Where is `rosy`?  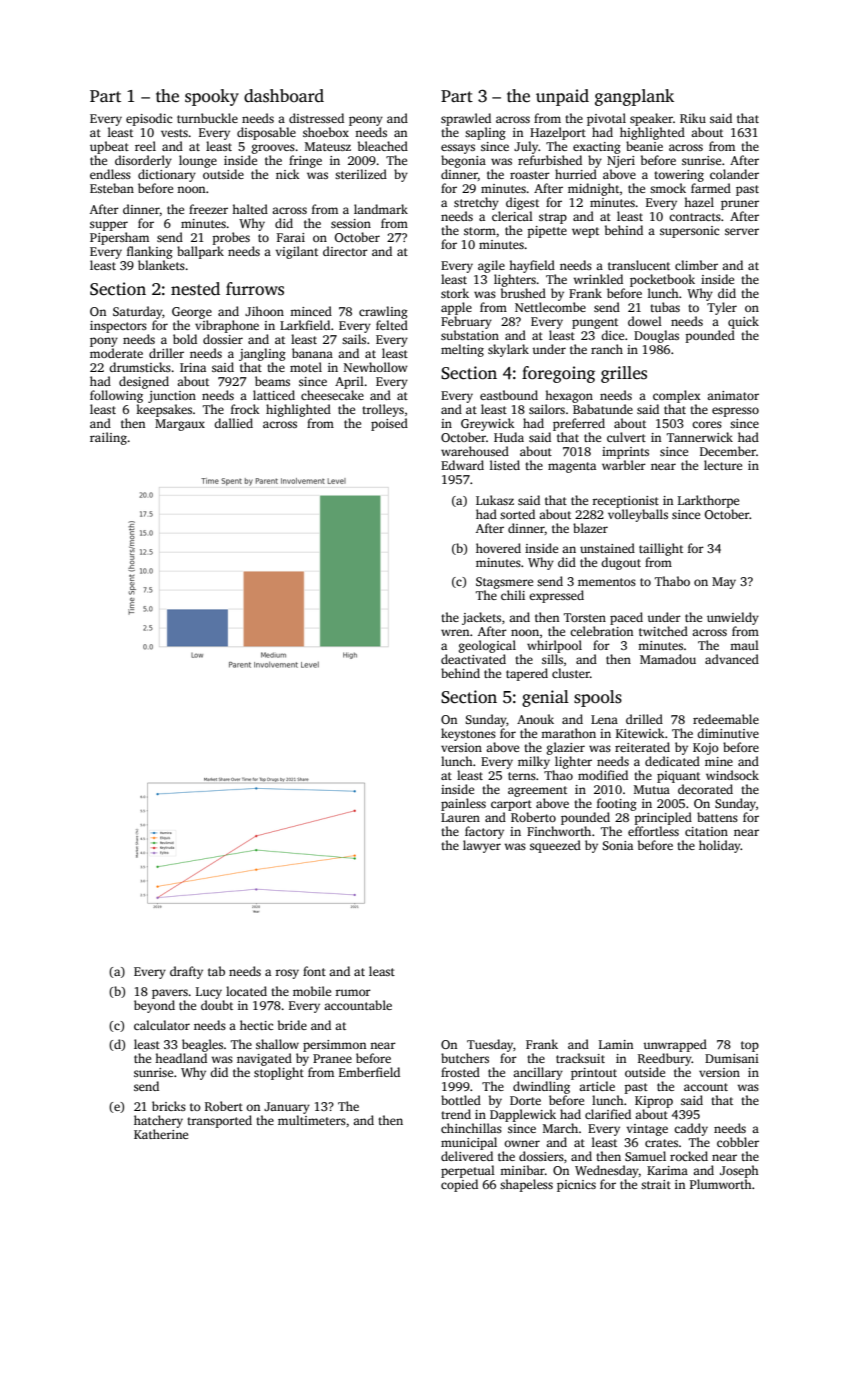 rosy is located at coordinates (287, 974).
